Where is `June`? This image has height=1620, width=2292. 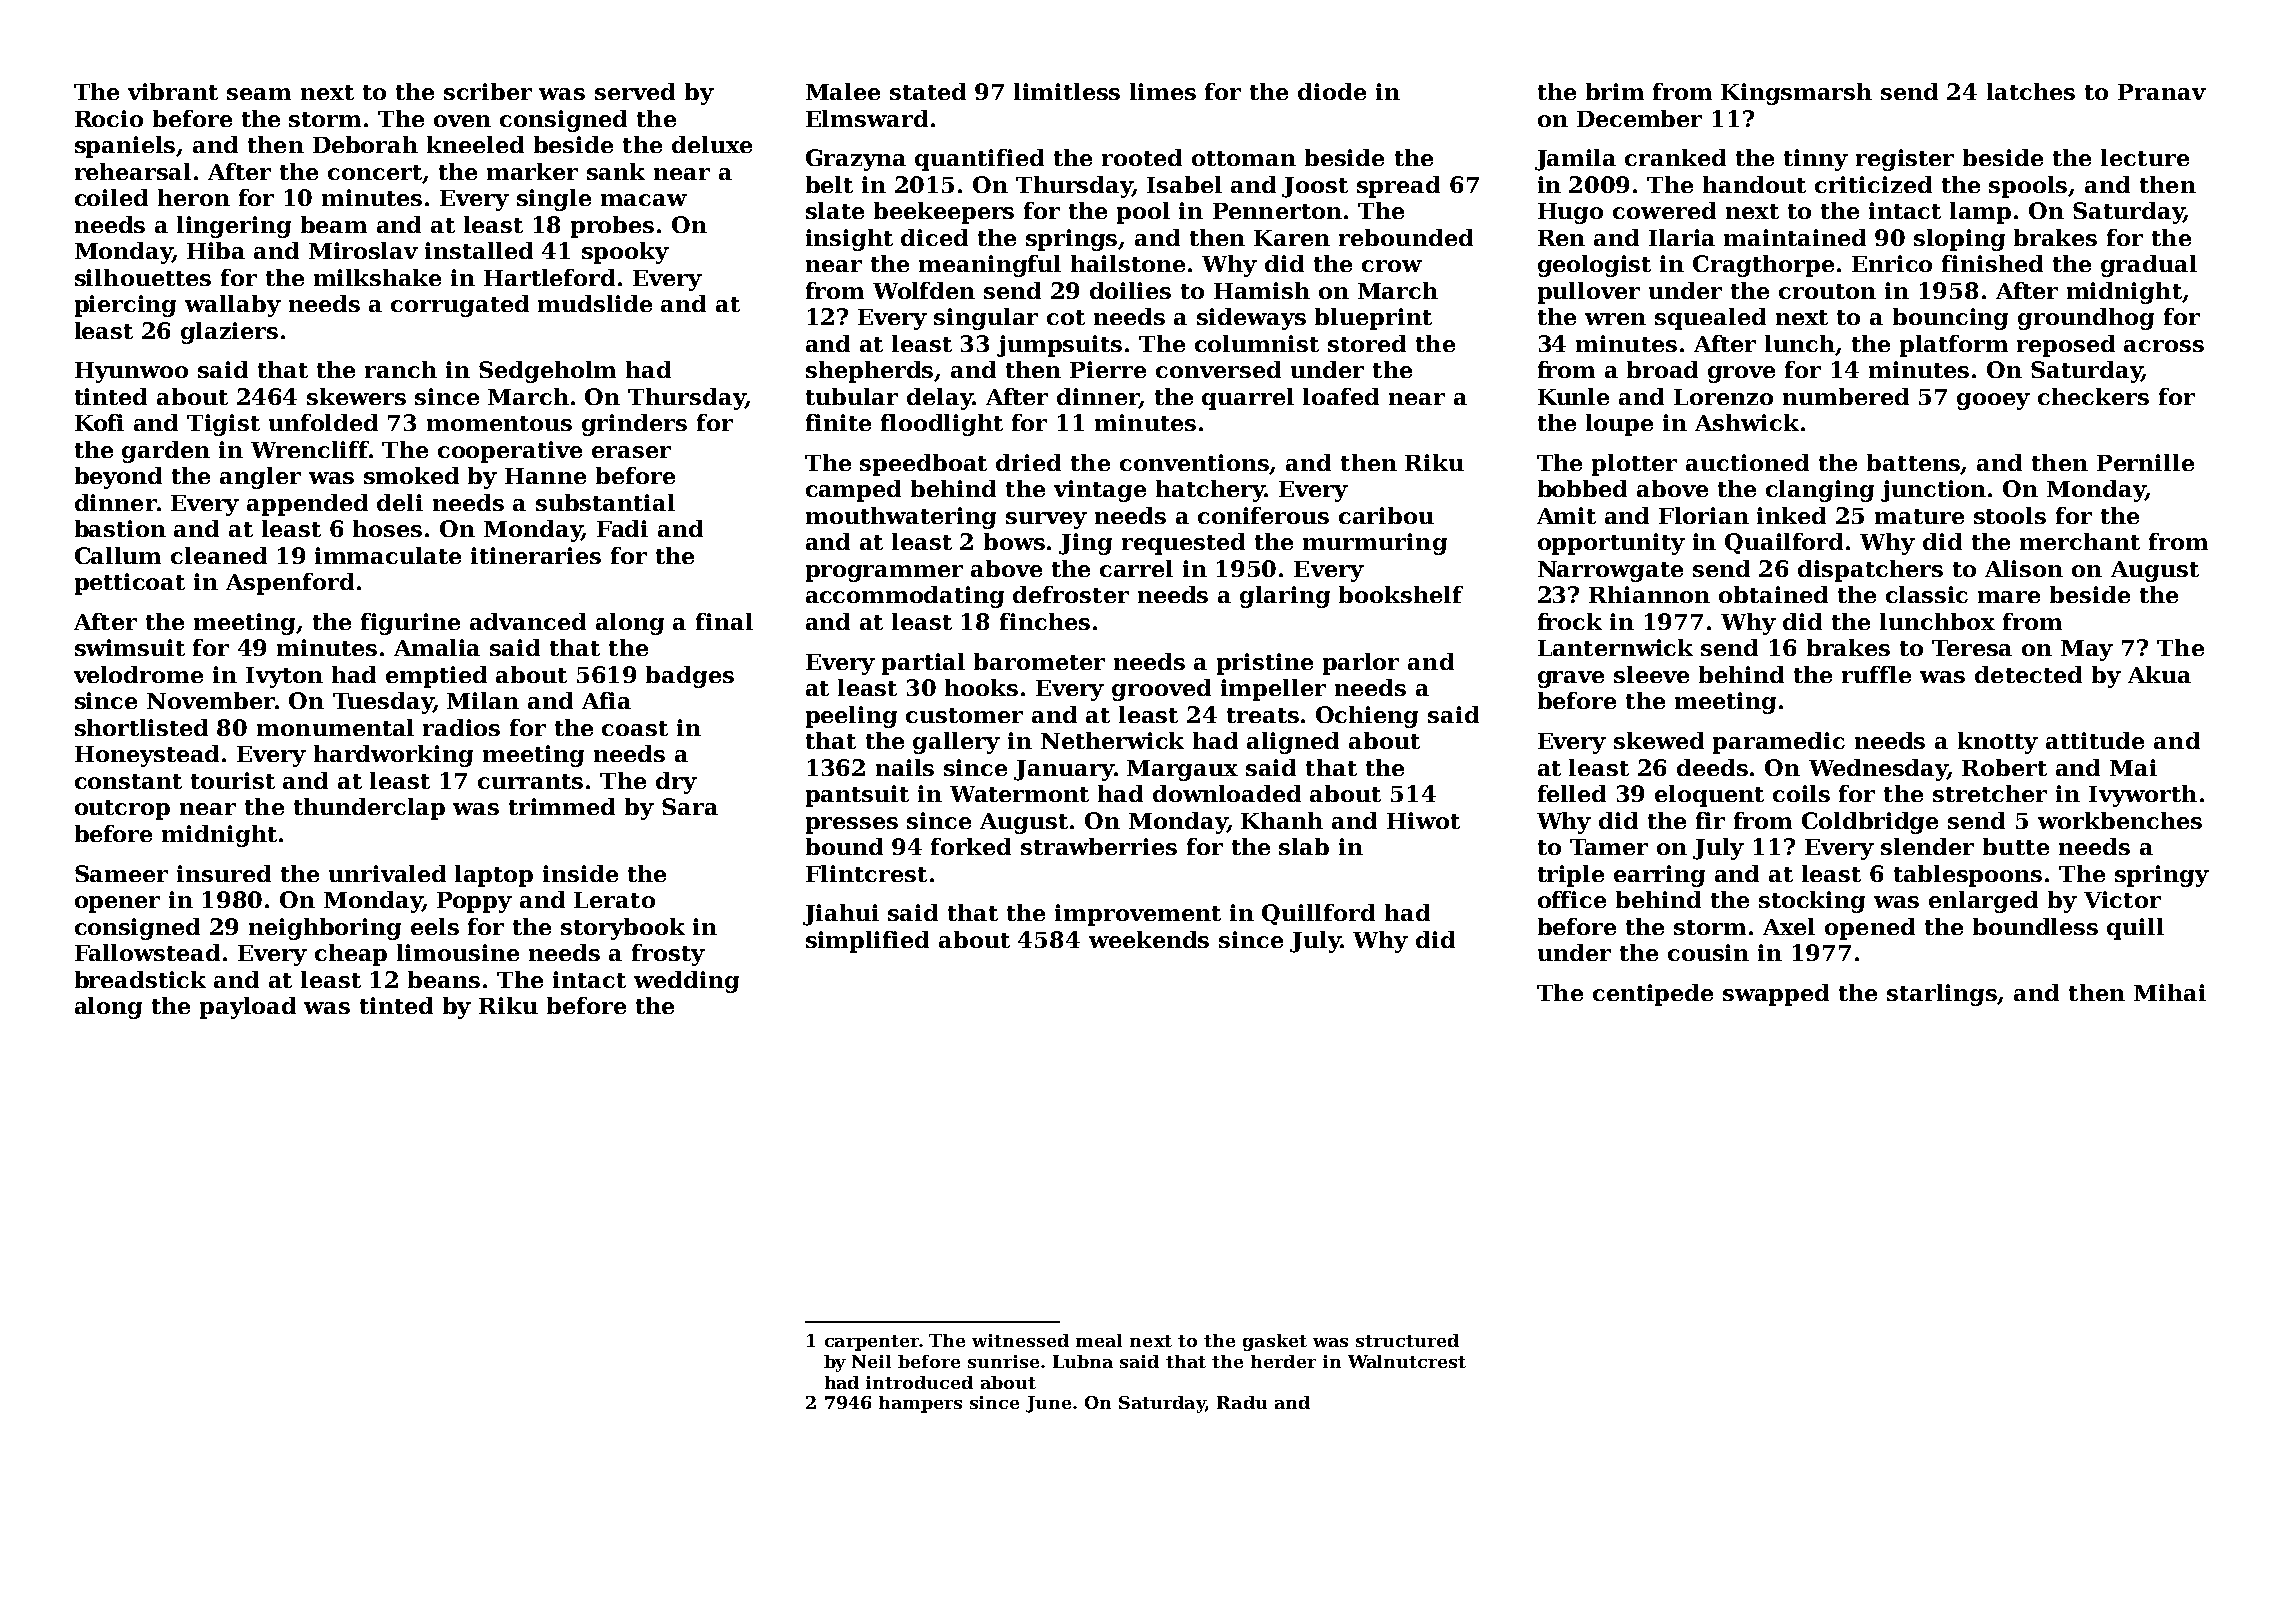 June is located at coordinates (1048, 1404).
